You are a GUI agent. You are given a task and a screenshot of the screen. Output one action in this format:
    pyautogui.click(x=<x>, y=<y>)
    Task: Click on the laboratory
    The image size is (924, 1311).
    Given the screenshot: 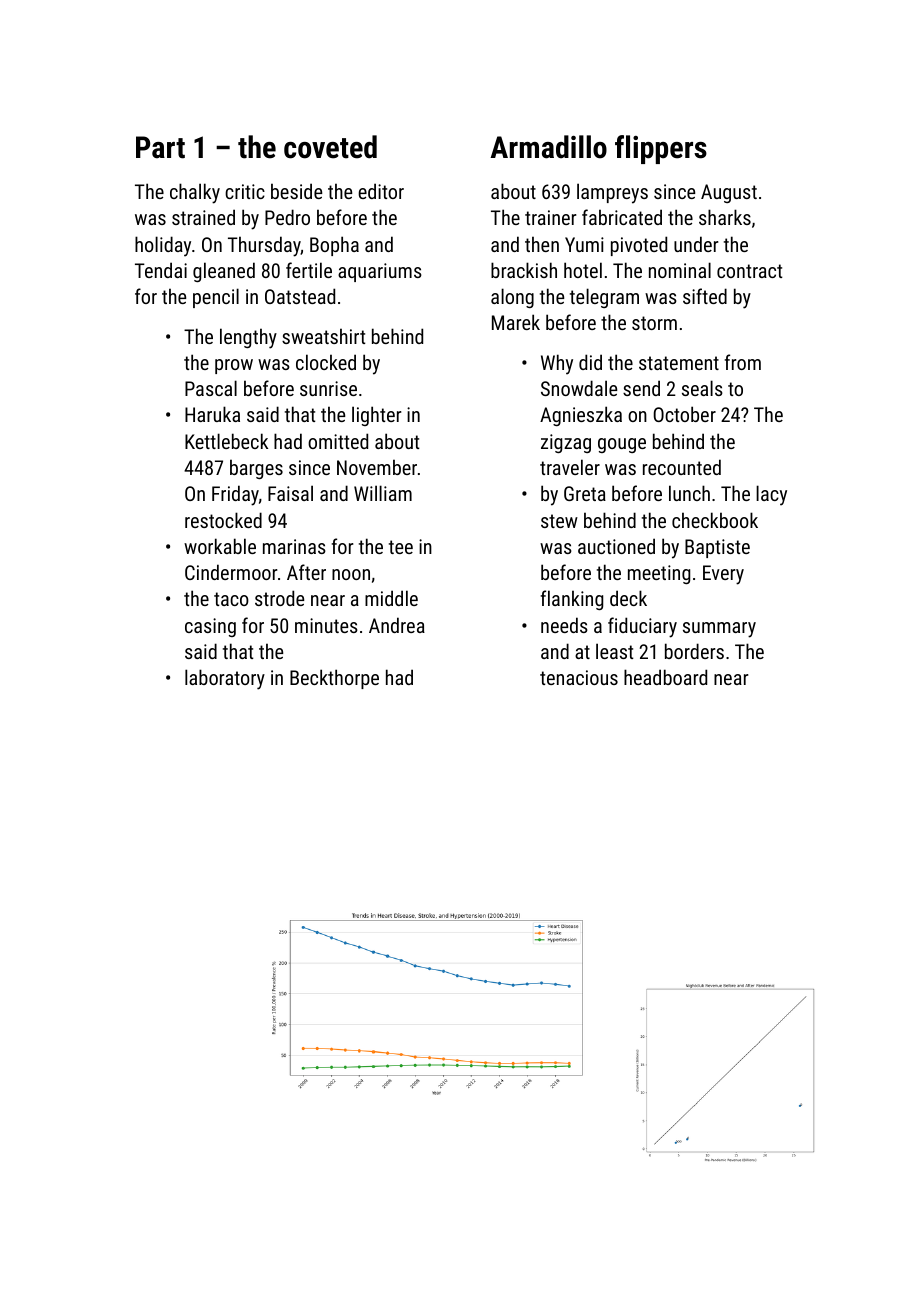 What is the action you would take?
    pyautogui.click(x=225, y=679)
